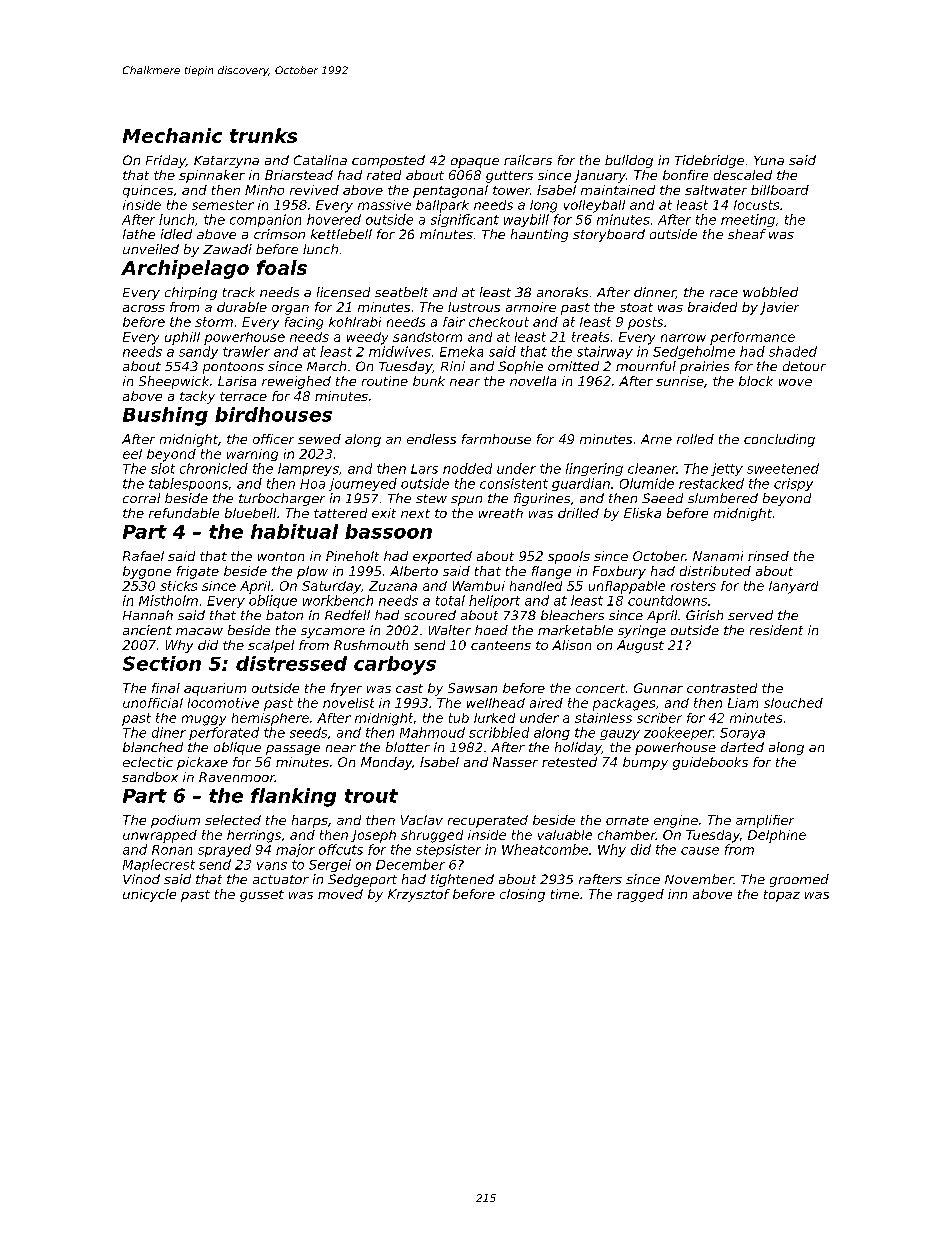 This page has width=952, height=1233. What do you see at coordinates (600, 176) in the page?
I see `January` at bounding box center [600, 176].
